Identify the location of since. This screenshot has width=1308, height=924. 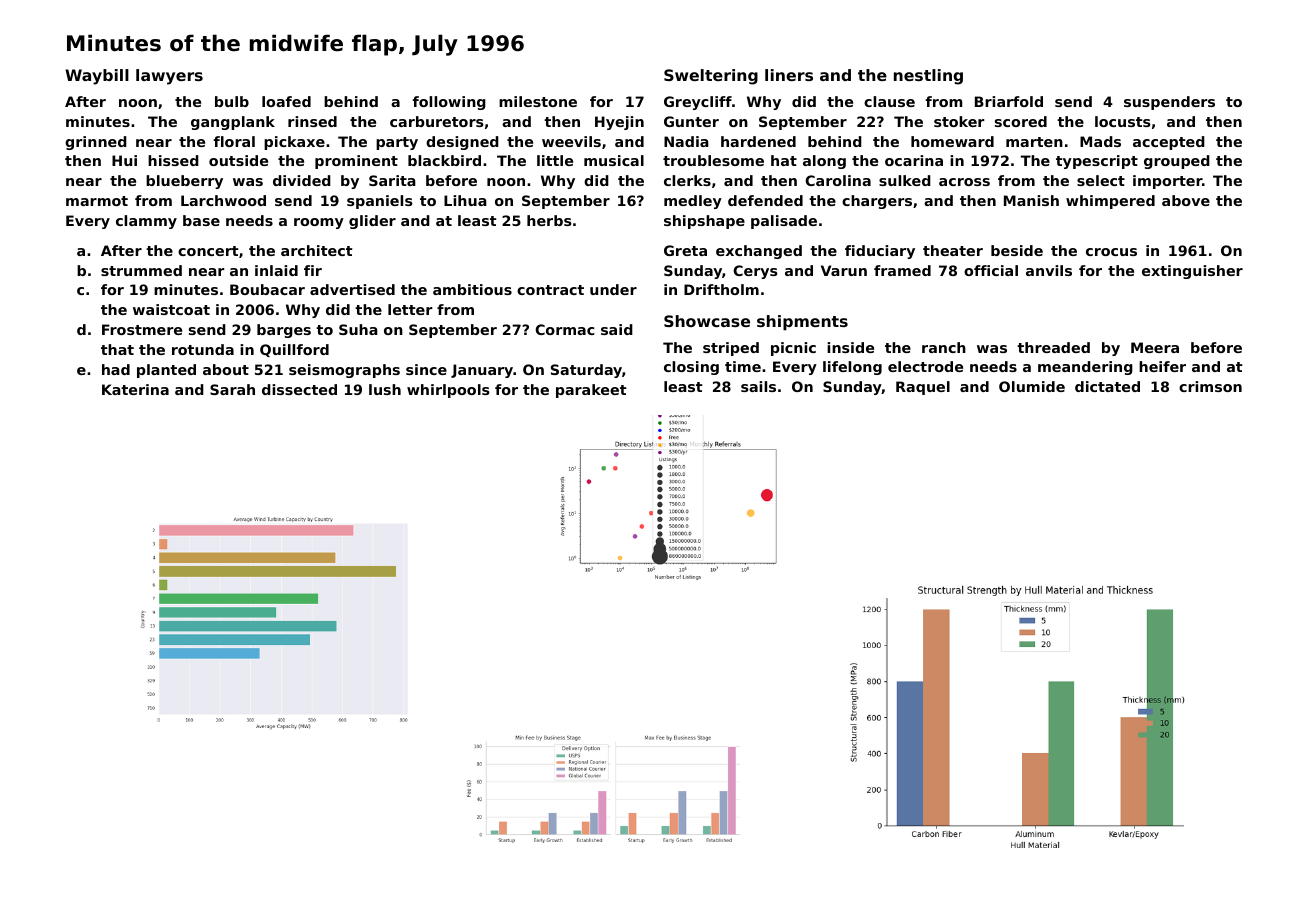
(426, 369).
